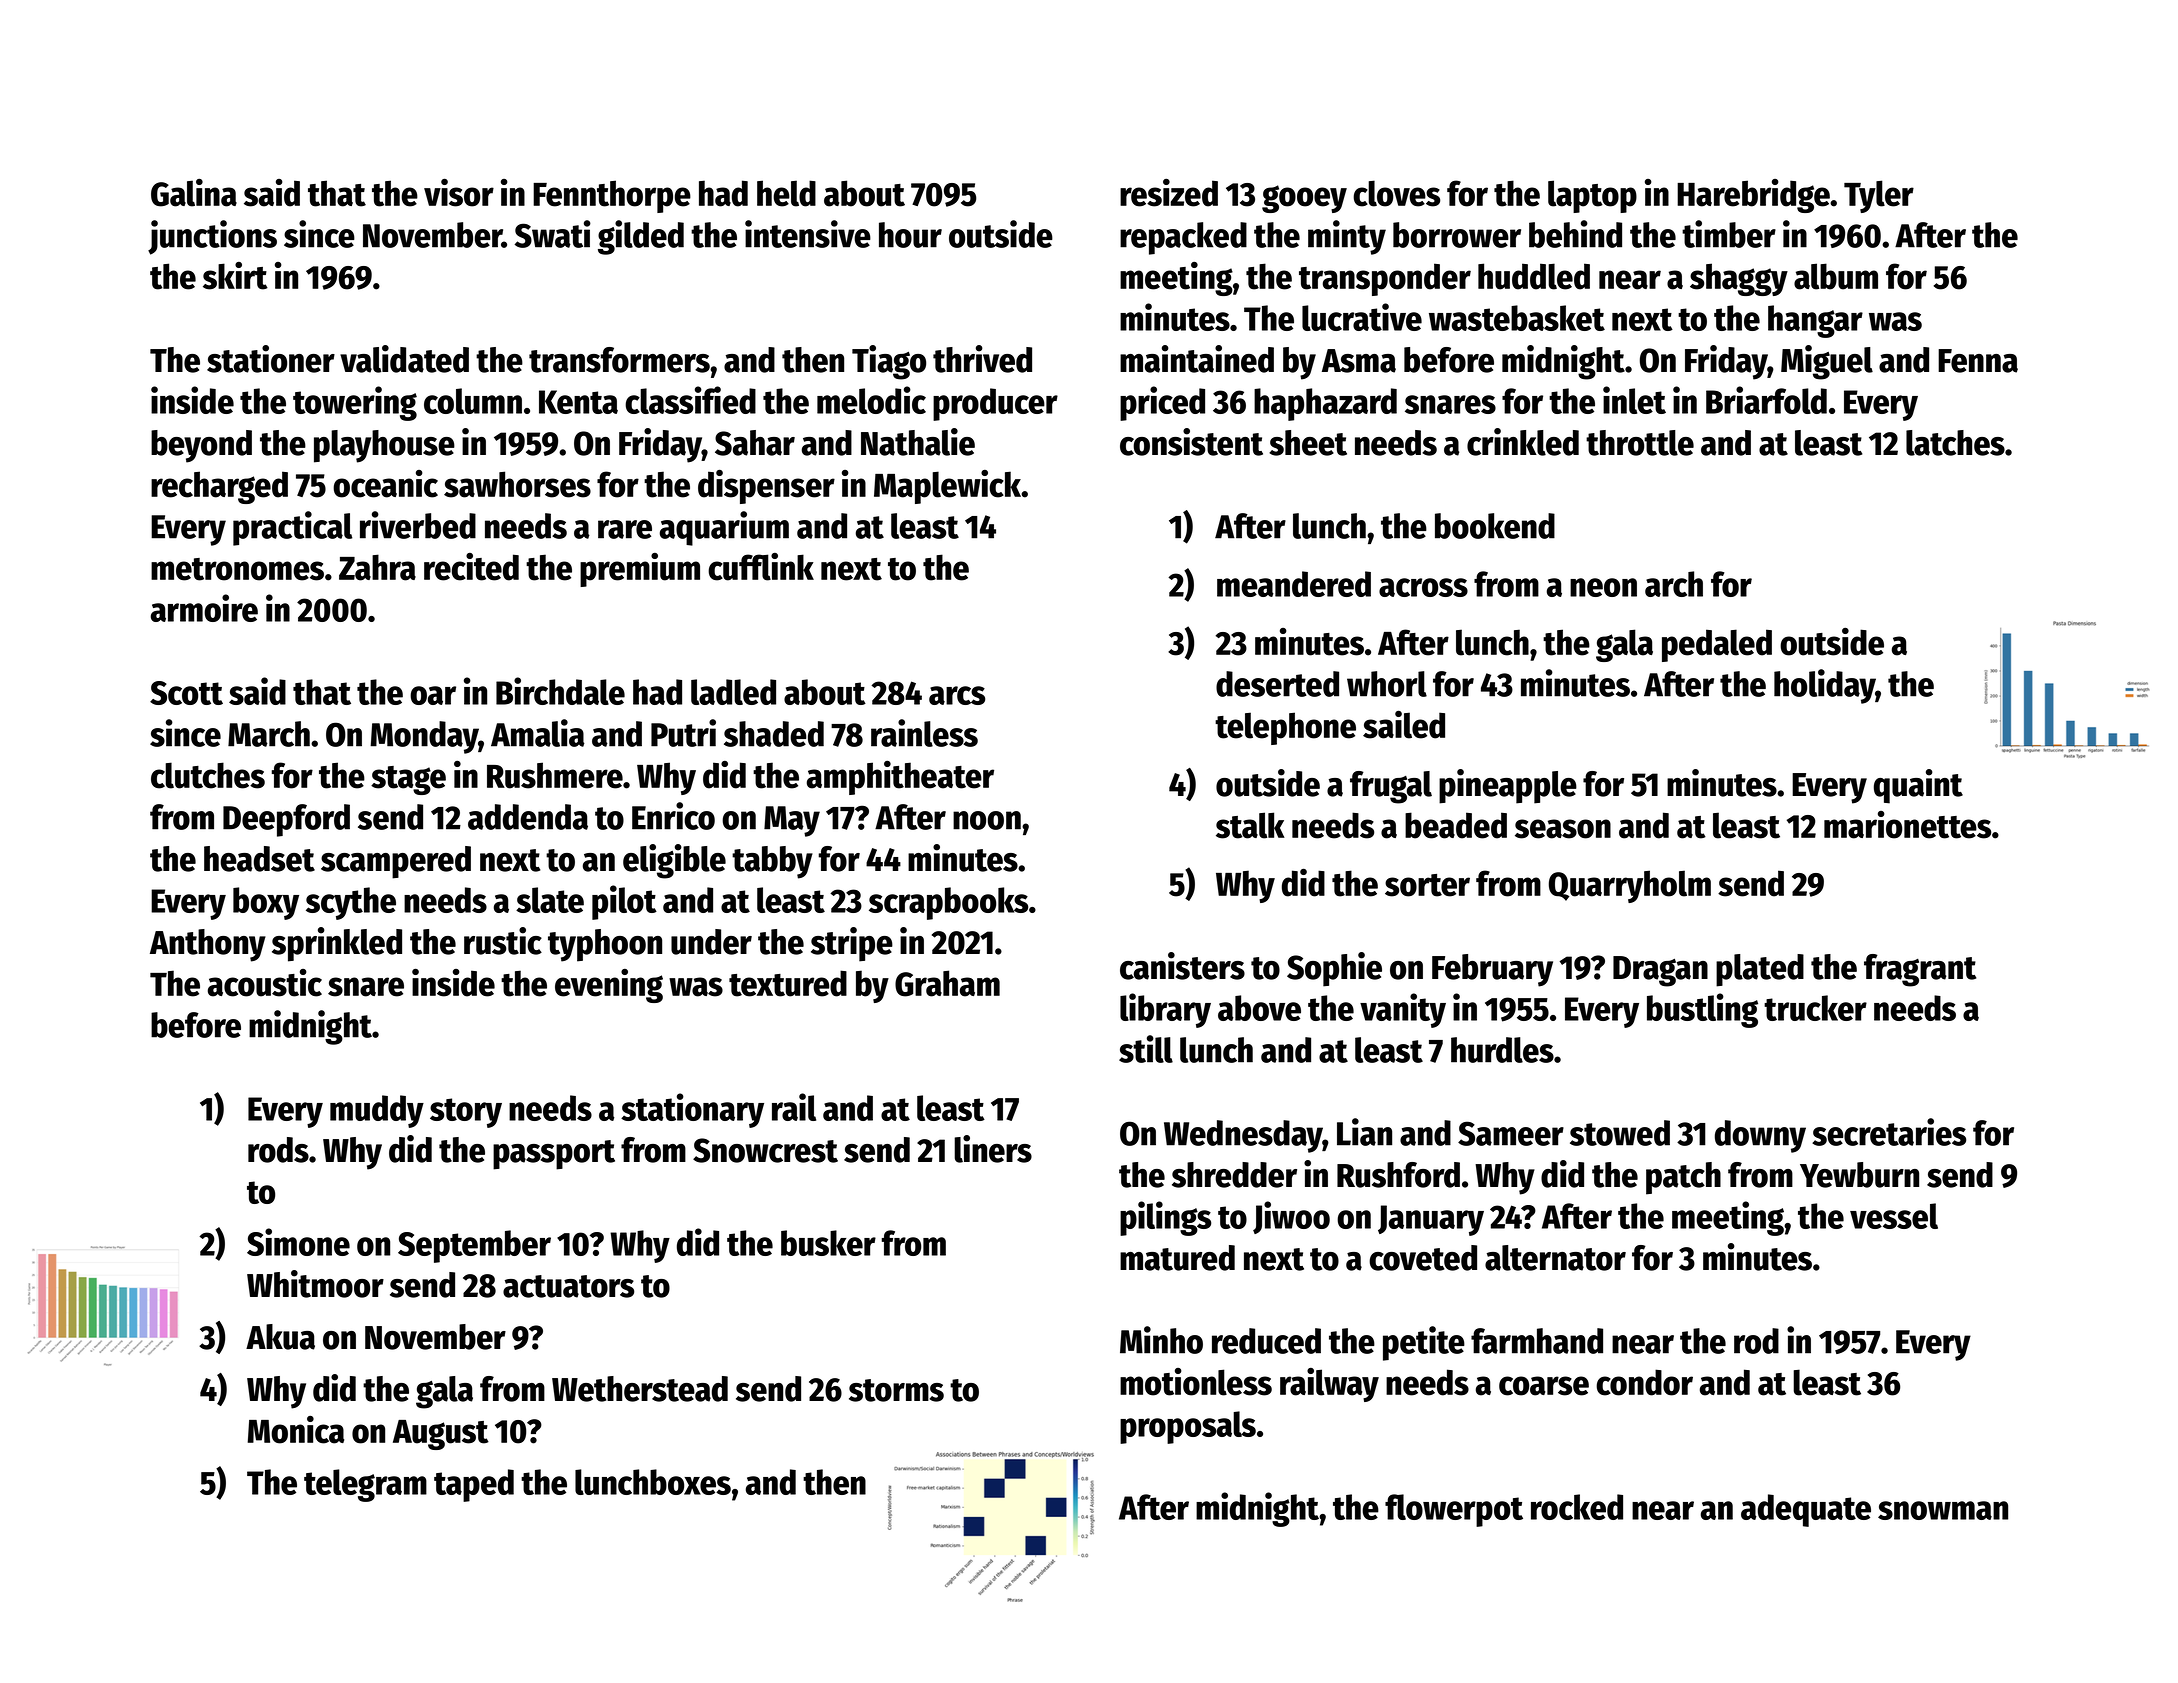 Image resolution: width=2178 pixels, height=1683 pixels. What do you see at coordinates (466, 1113) in the document?
I see `story` at bounding box center [466, 1113].
